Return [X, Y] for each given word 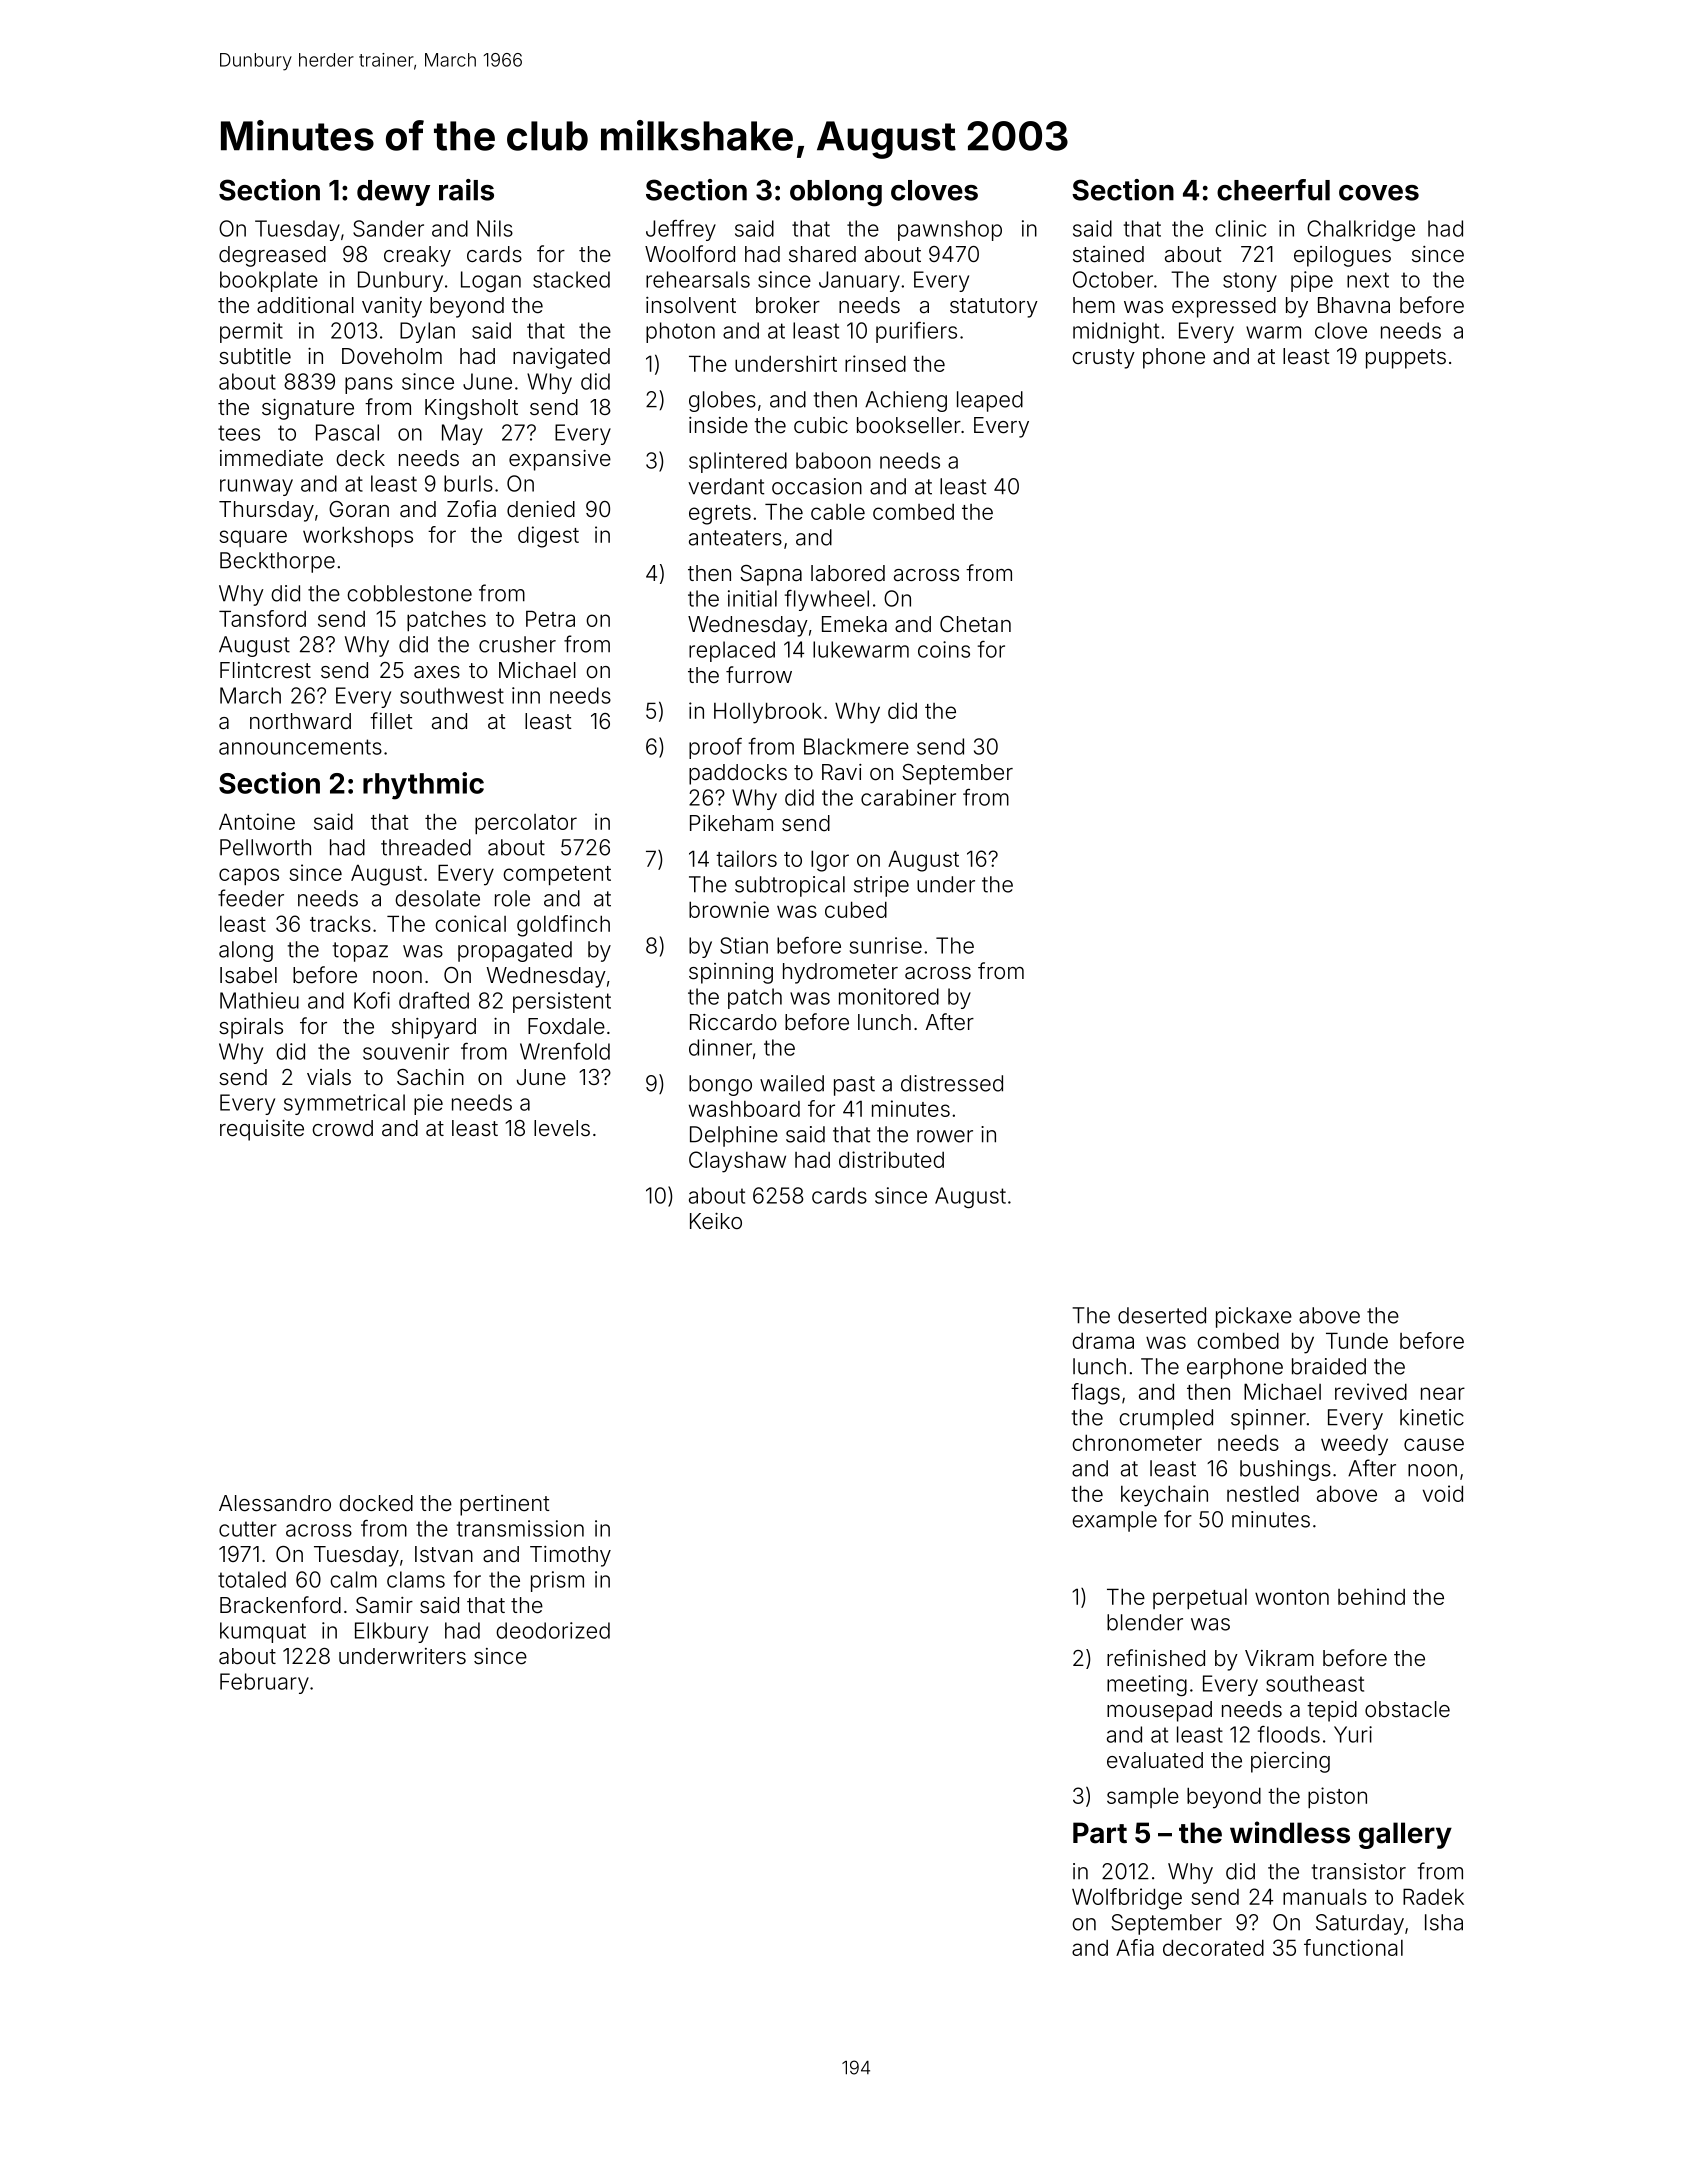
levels [562, 1128]
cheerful [1273, 190]
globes [722, 401]
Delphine [734, 1136]
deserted [1162, 1315]
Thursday [266, 511]
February [264, 1683]
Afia [1135, 1947]
